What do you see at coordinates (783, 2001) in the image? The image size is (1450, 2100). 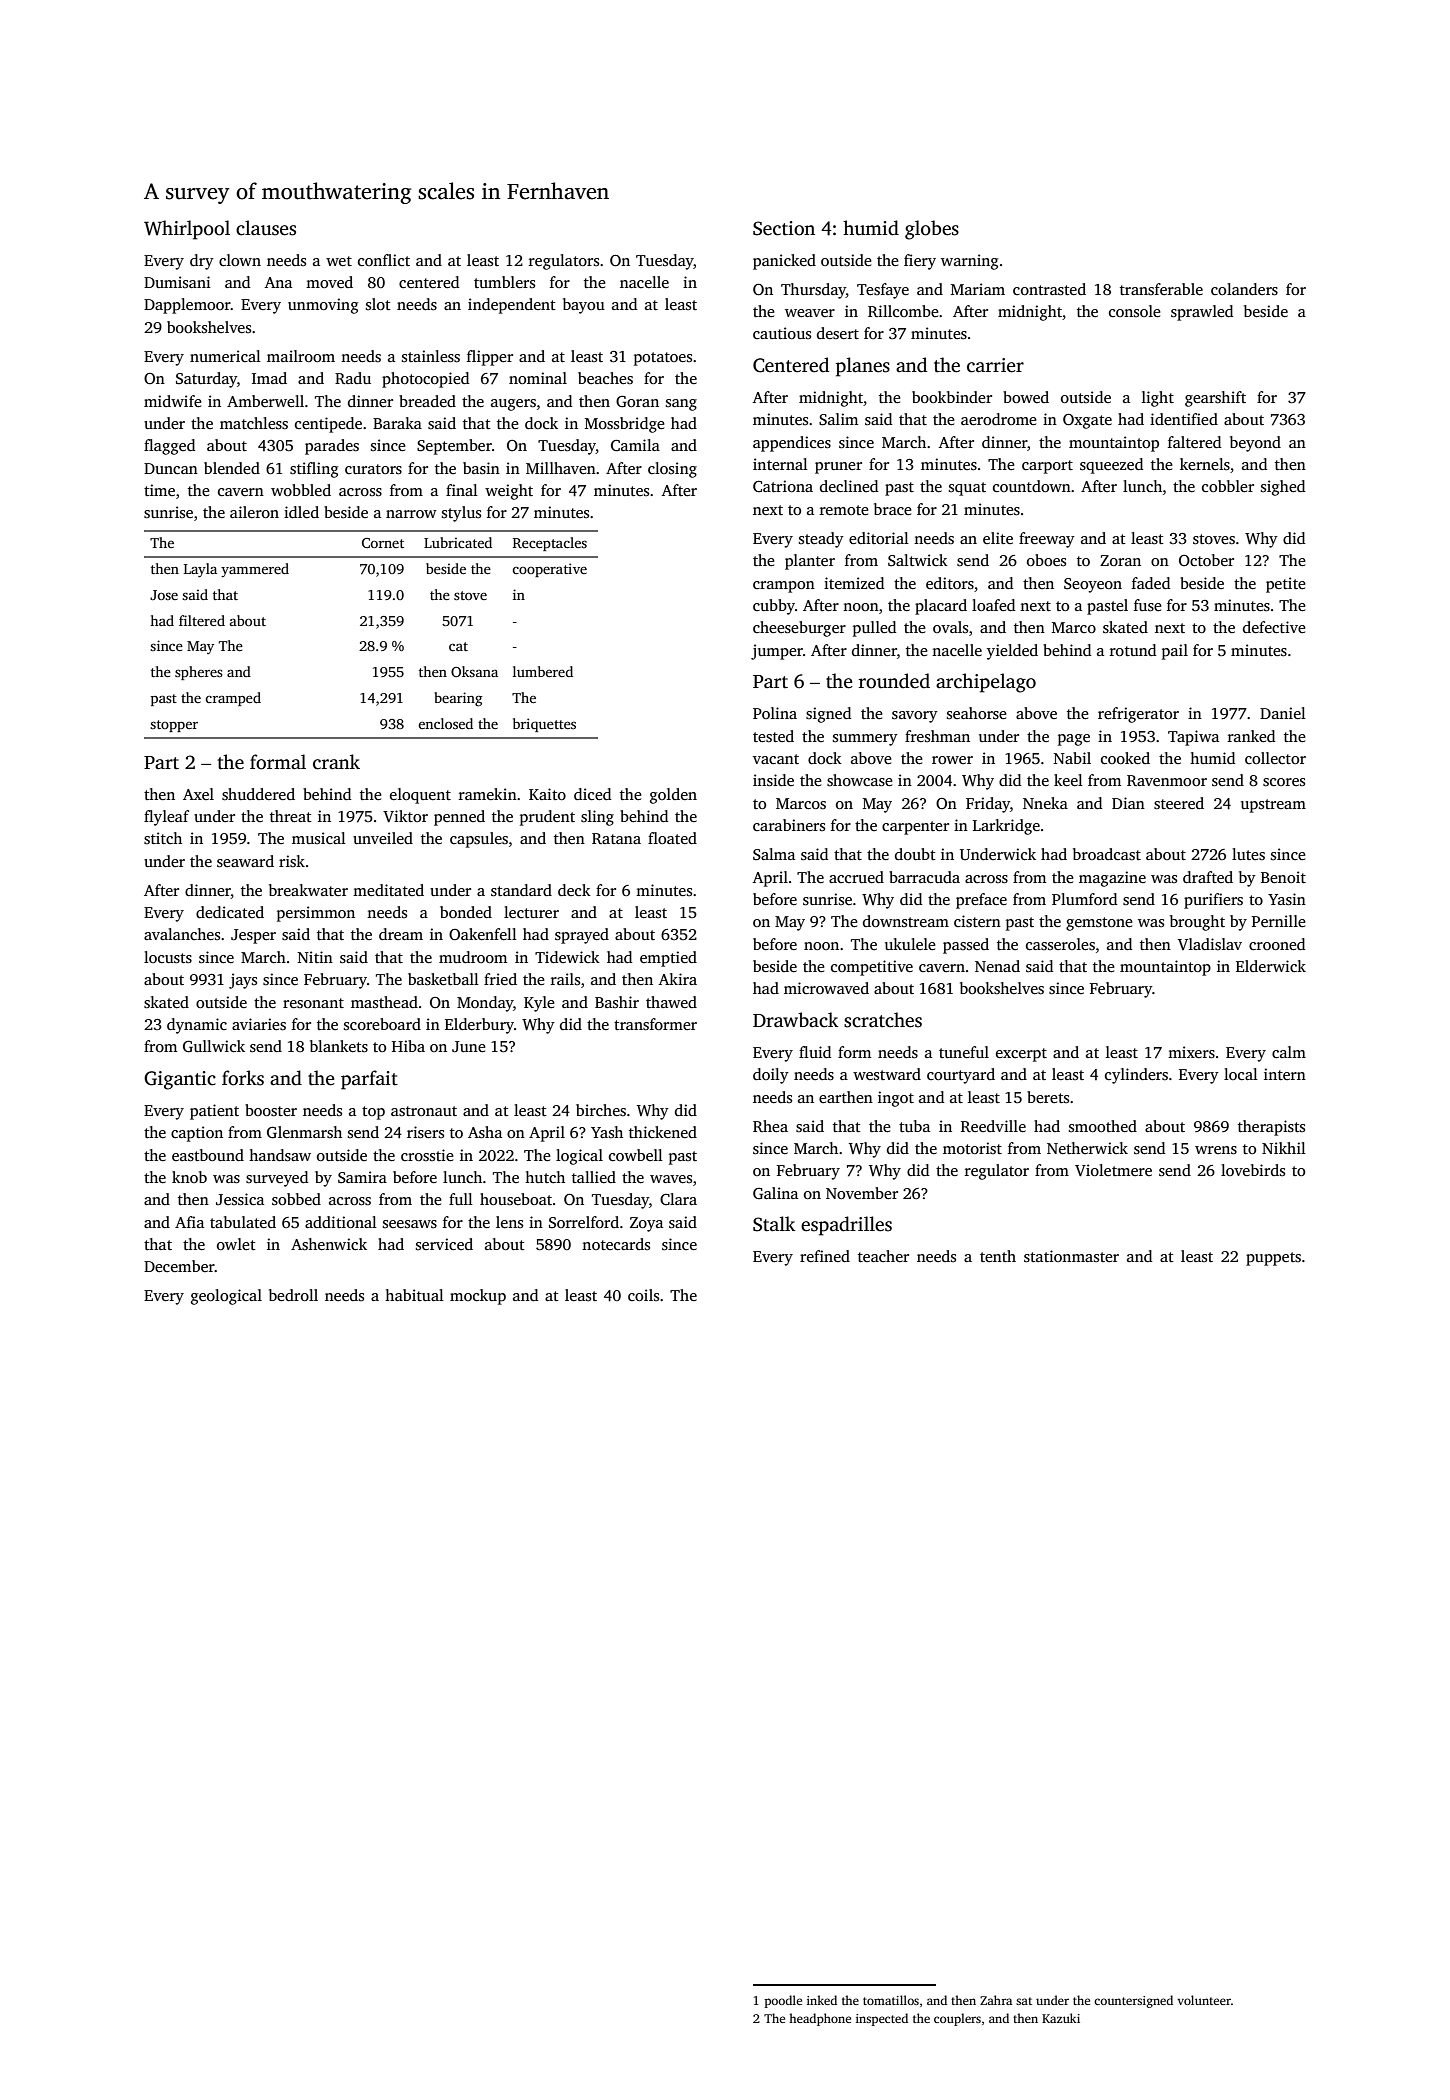 I see `poodle` at bounding box center [783, 2001].
